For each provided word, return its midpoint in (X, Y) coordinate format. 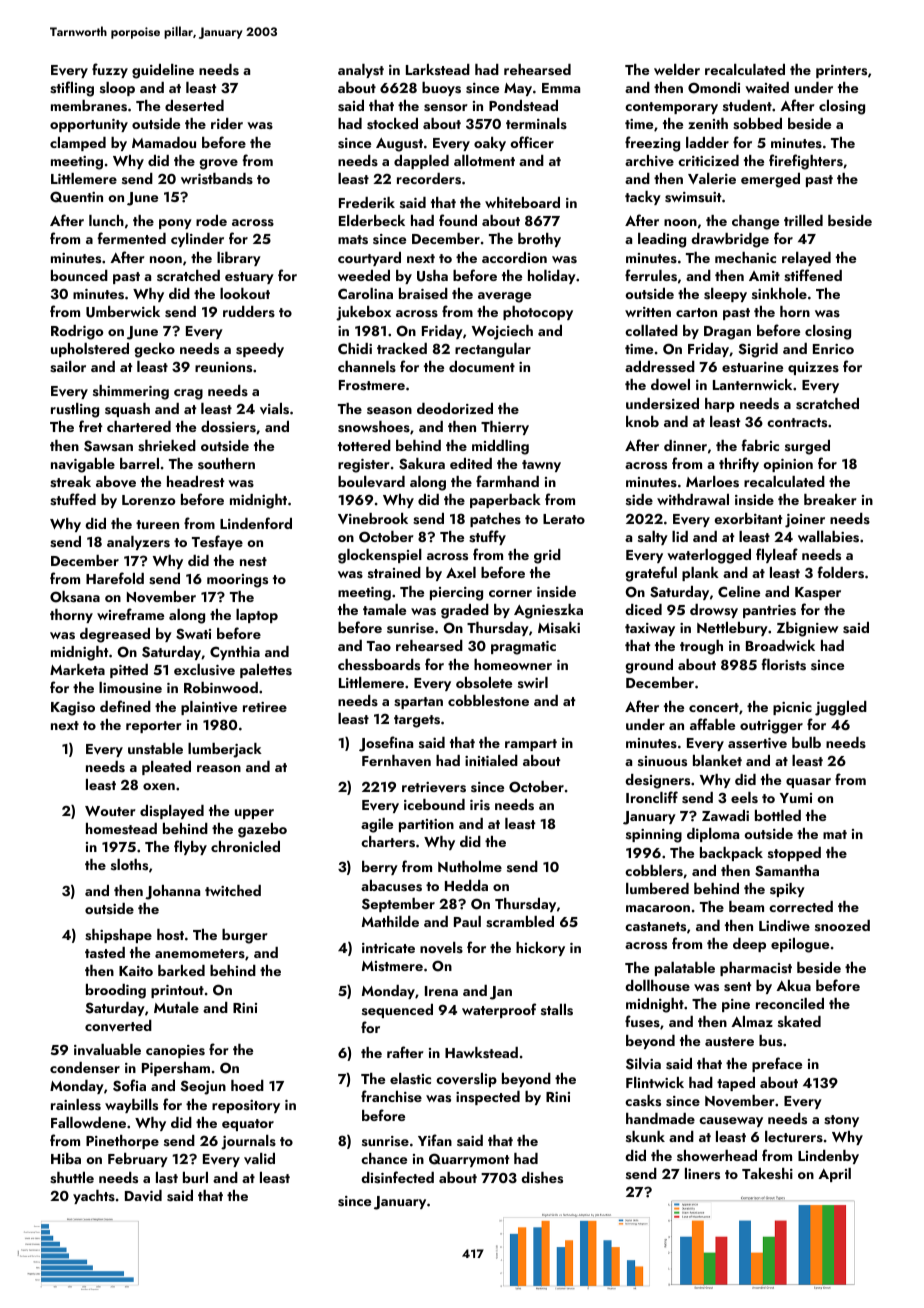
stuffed (73, 499)
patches (495, 520)
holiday (552, 277)
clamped (78, 144)
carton (696, 312)
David (143, 1196)
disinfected (397, 1177)
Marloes (712, 482)
